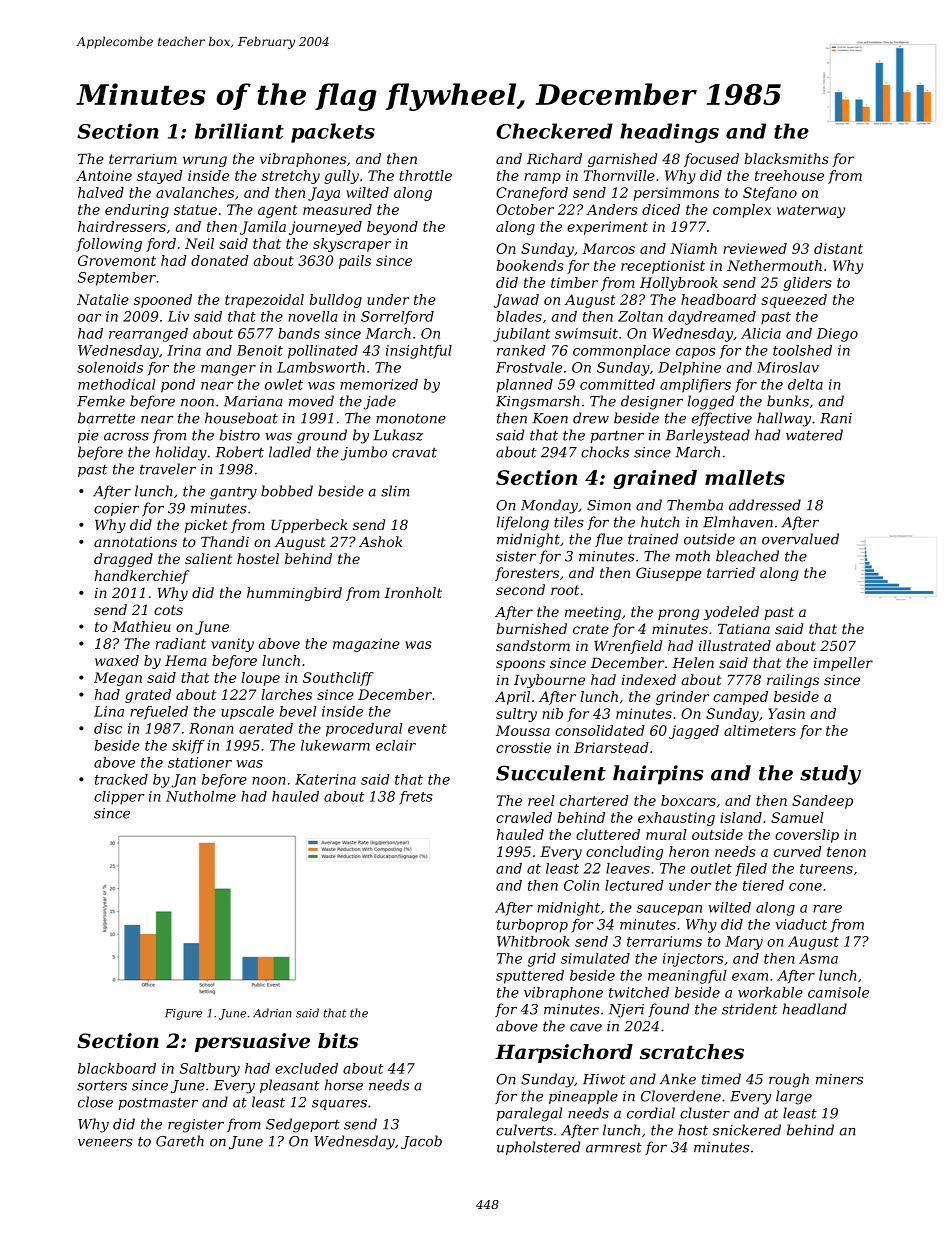  Describe the element at coordinates (117, 260) in the screenshot. I see `Grovemont` at that location.
